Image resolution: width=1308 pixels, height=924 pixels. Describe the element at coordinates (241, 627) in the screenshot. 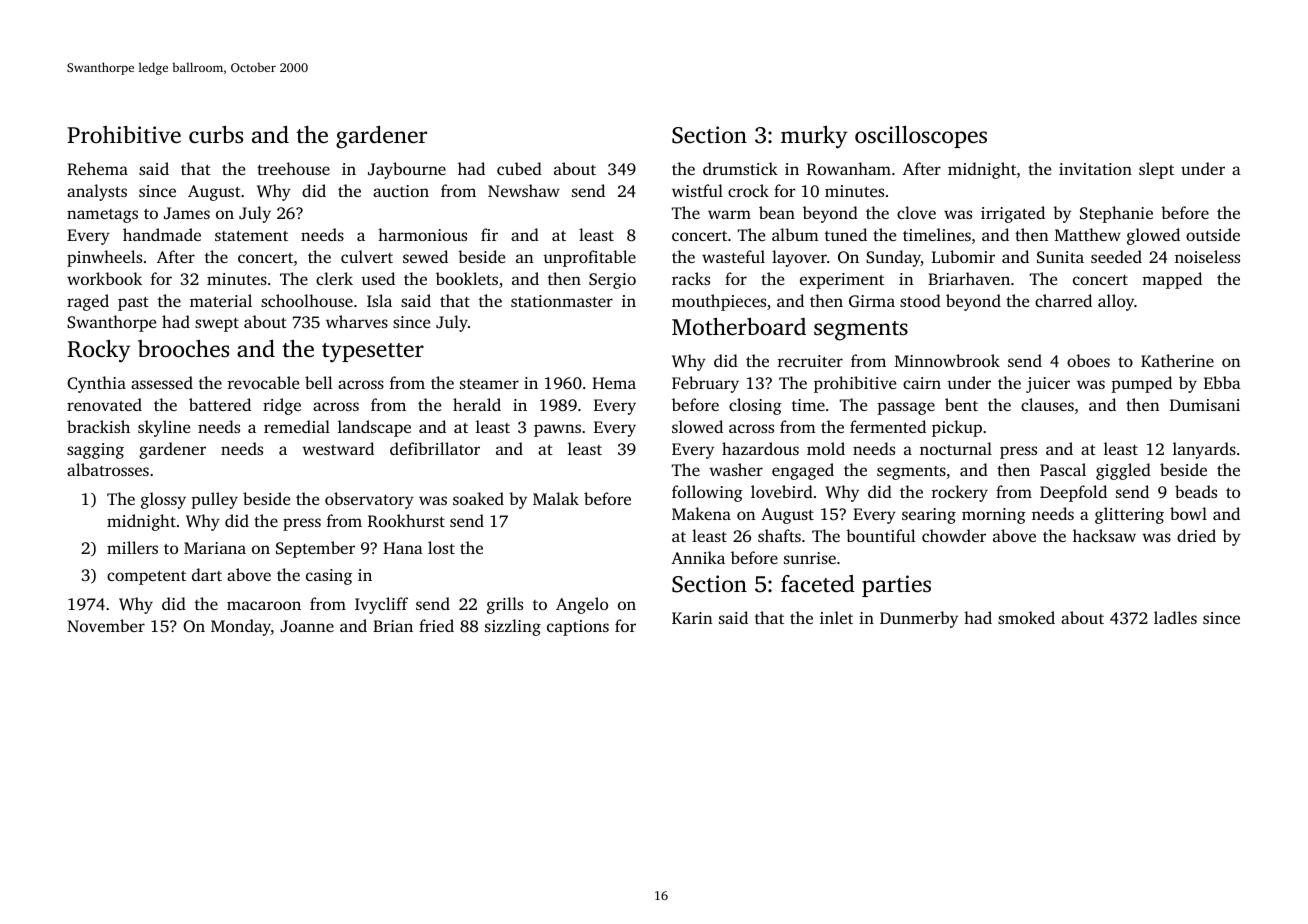

I see `Monday` at that location.
